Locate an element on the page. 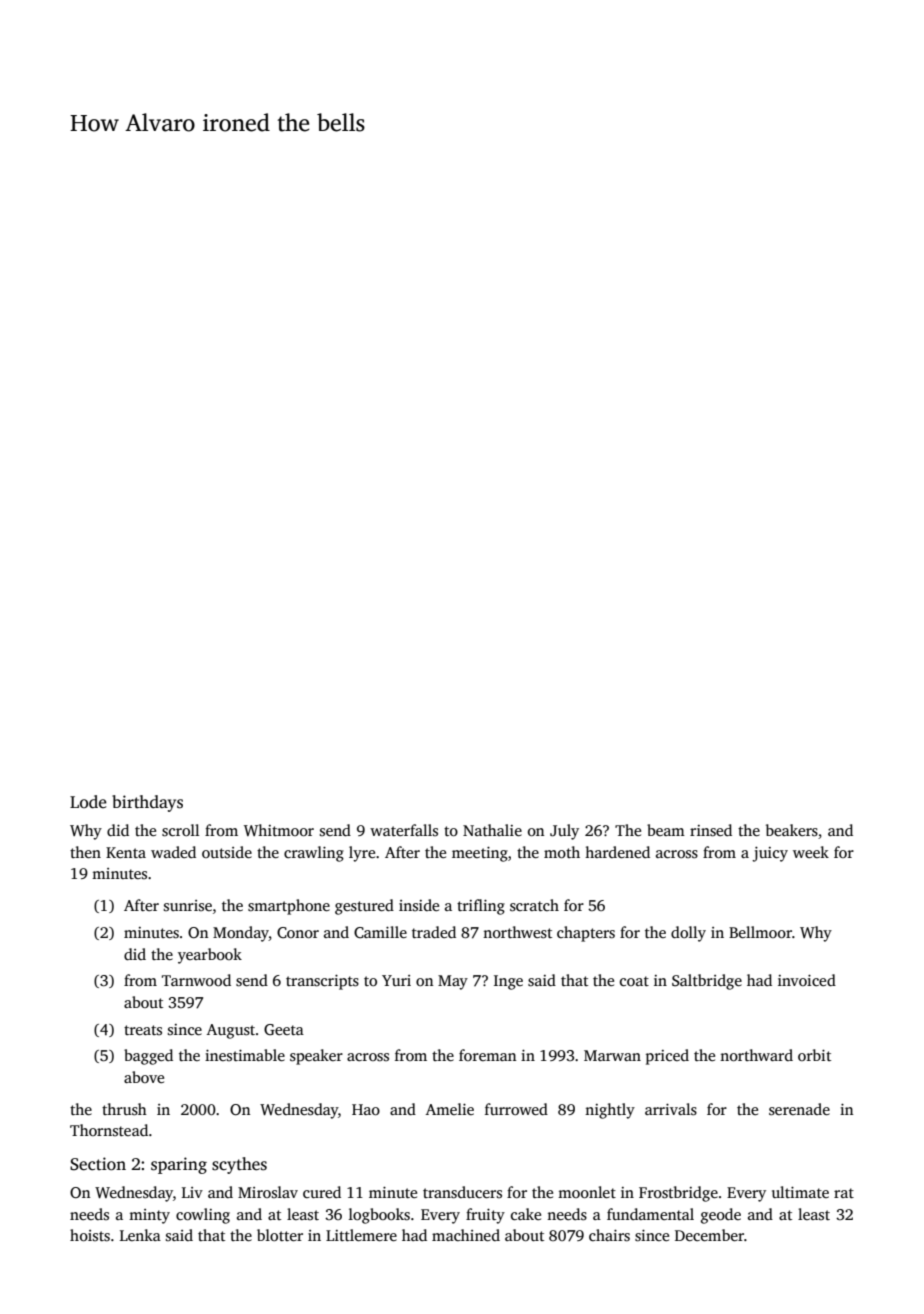  Tarnwood is located at coordinates (196, 980).
